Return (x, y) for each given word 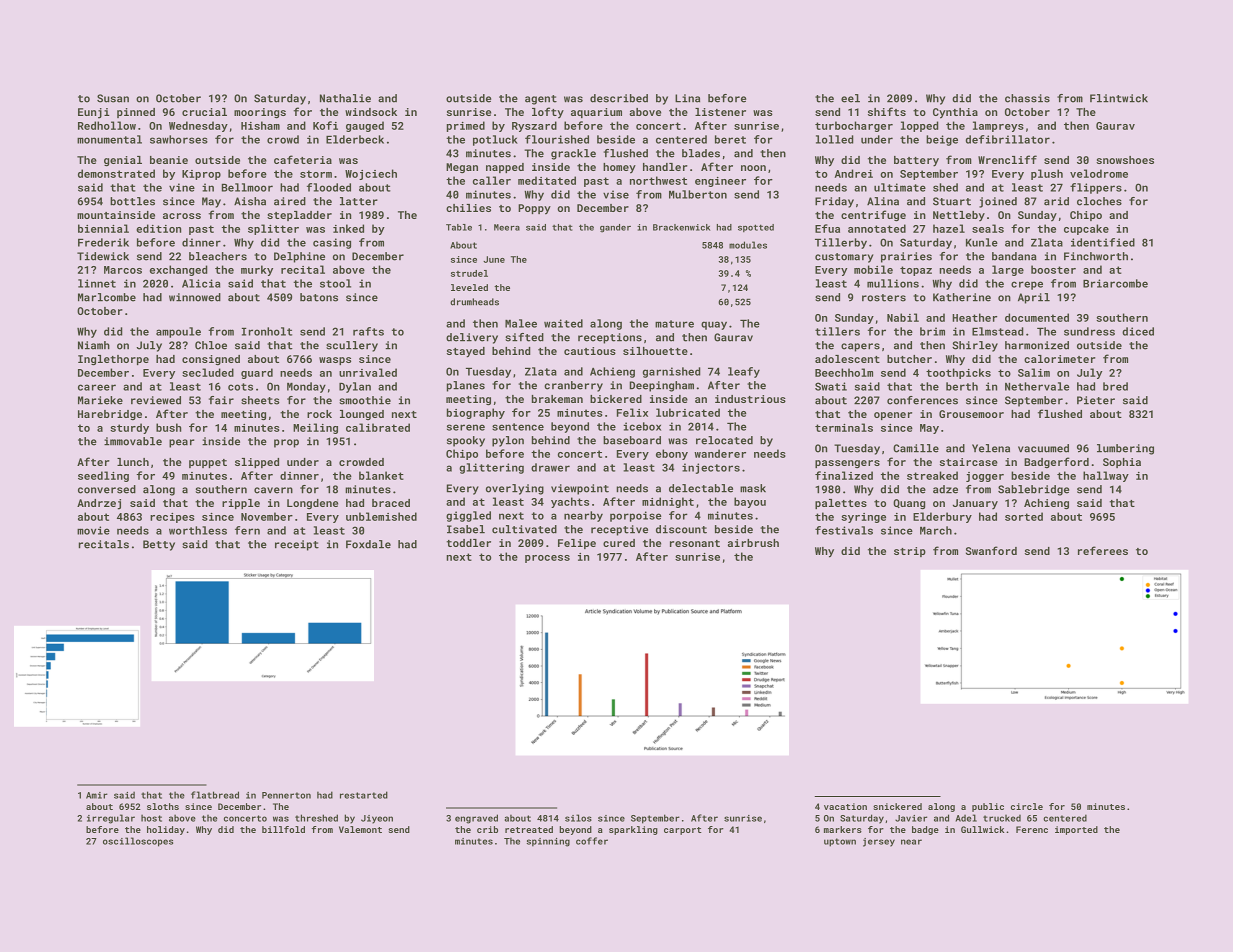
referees (1103, 550)
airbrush (753, 543)
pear (181, 443)
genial (123, 161)
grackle (573, 154)
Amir (97, 795)
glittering (491, 468)
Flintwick (1119, 98)
